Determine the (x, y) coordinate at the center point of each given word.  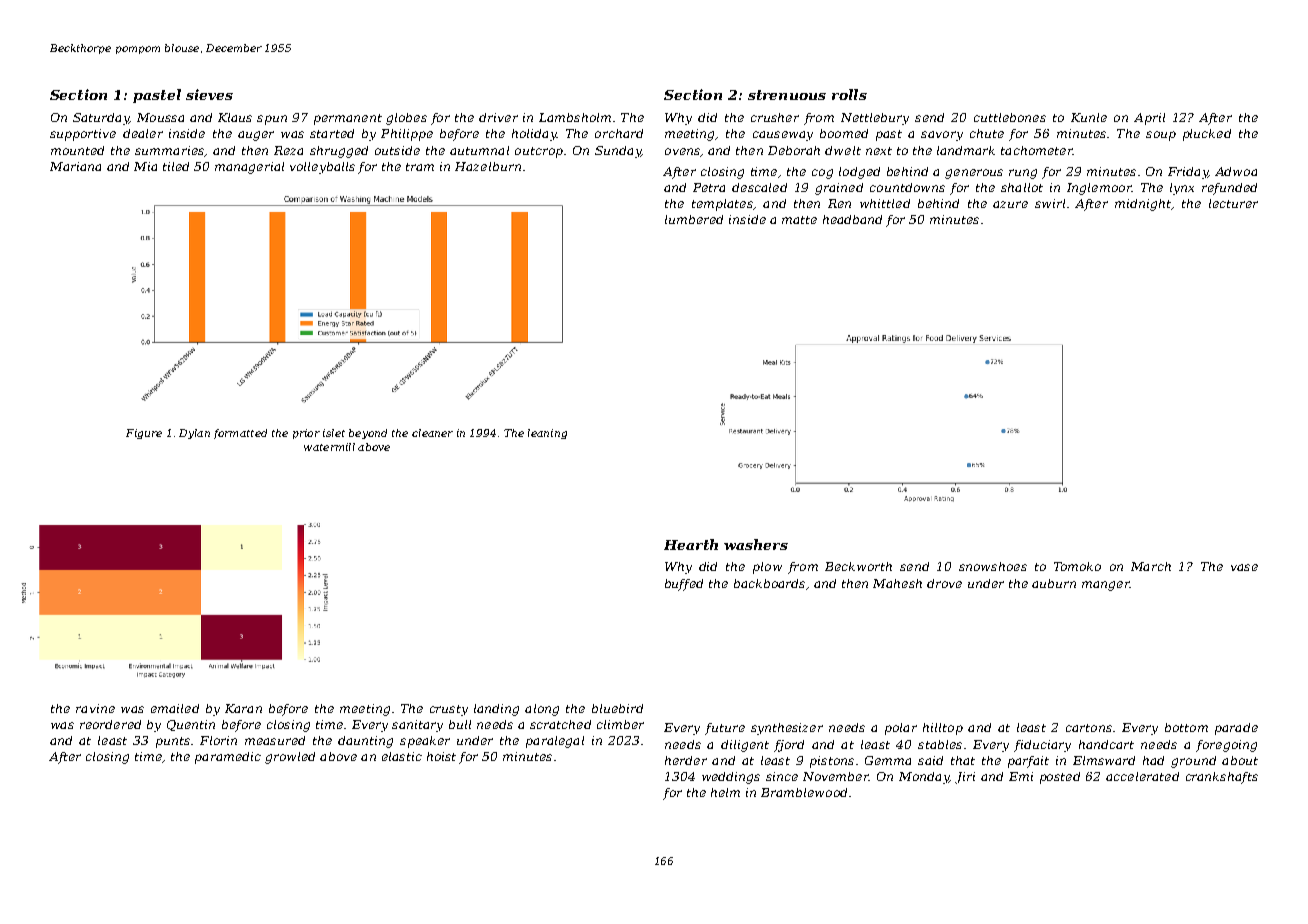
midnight (1143, 205)
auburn (1054, 583)
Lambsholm (575, 117)
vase (1244, 567)
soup (1161, 136)
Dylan (194, 434)
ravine (95, 708)
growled (290, 758)
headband (852, 219)
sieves (209, 94)
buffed (684, 585)
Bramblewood (804, 792)
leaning (547, 434)
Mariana (75, 166)
